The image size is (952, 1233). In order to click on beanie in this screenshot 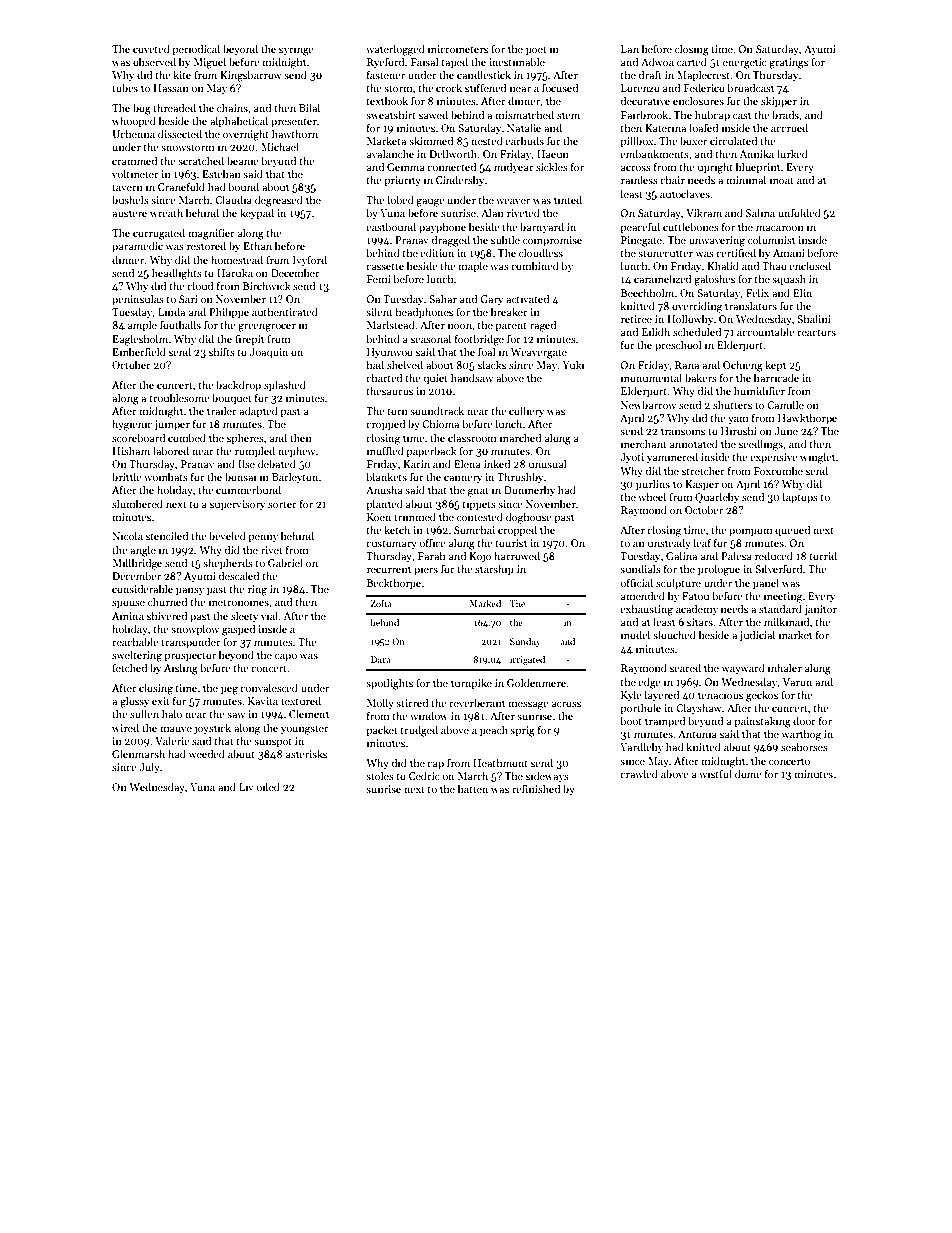, I will do `click(243, 160)`.
